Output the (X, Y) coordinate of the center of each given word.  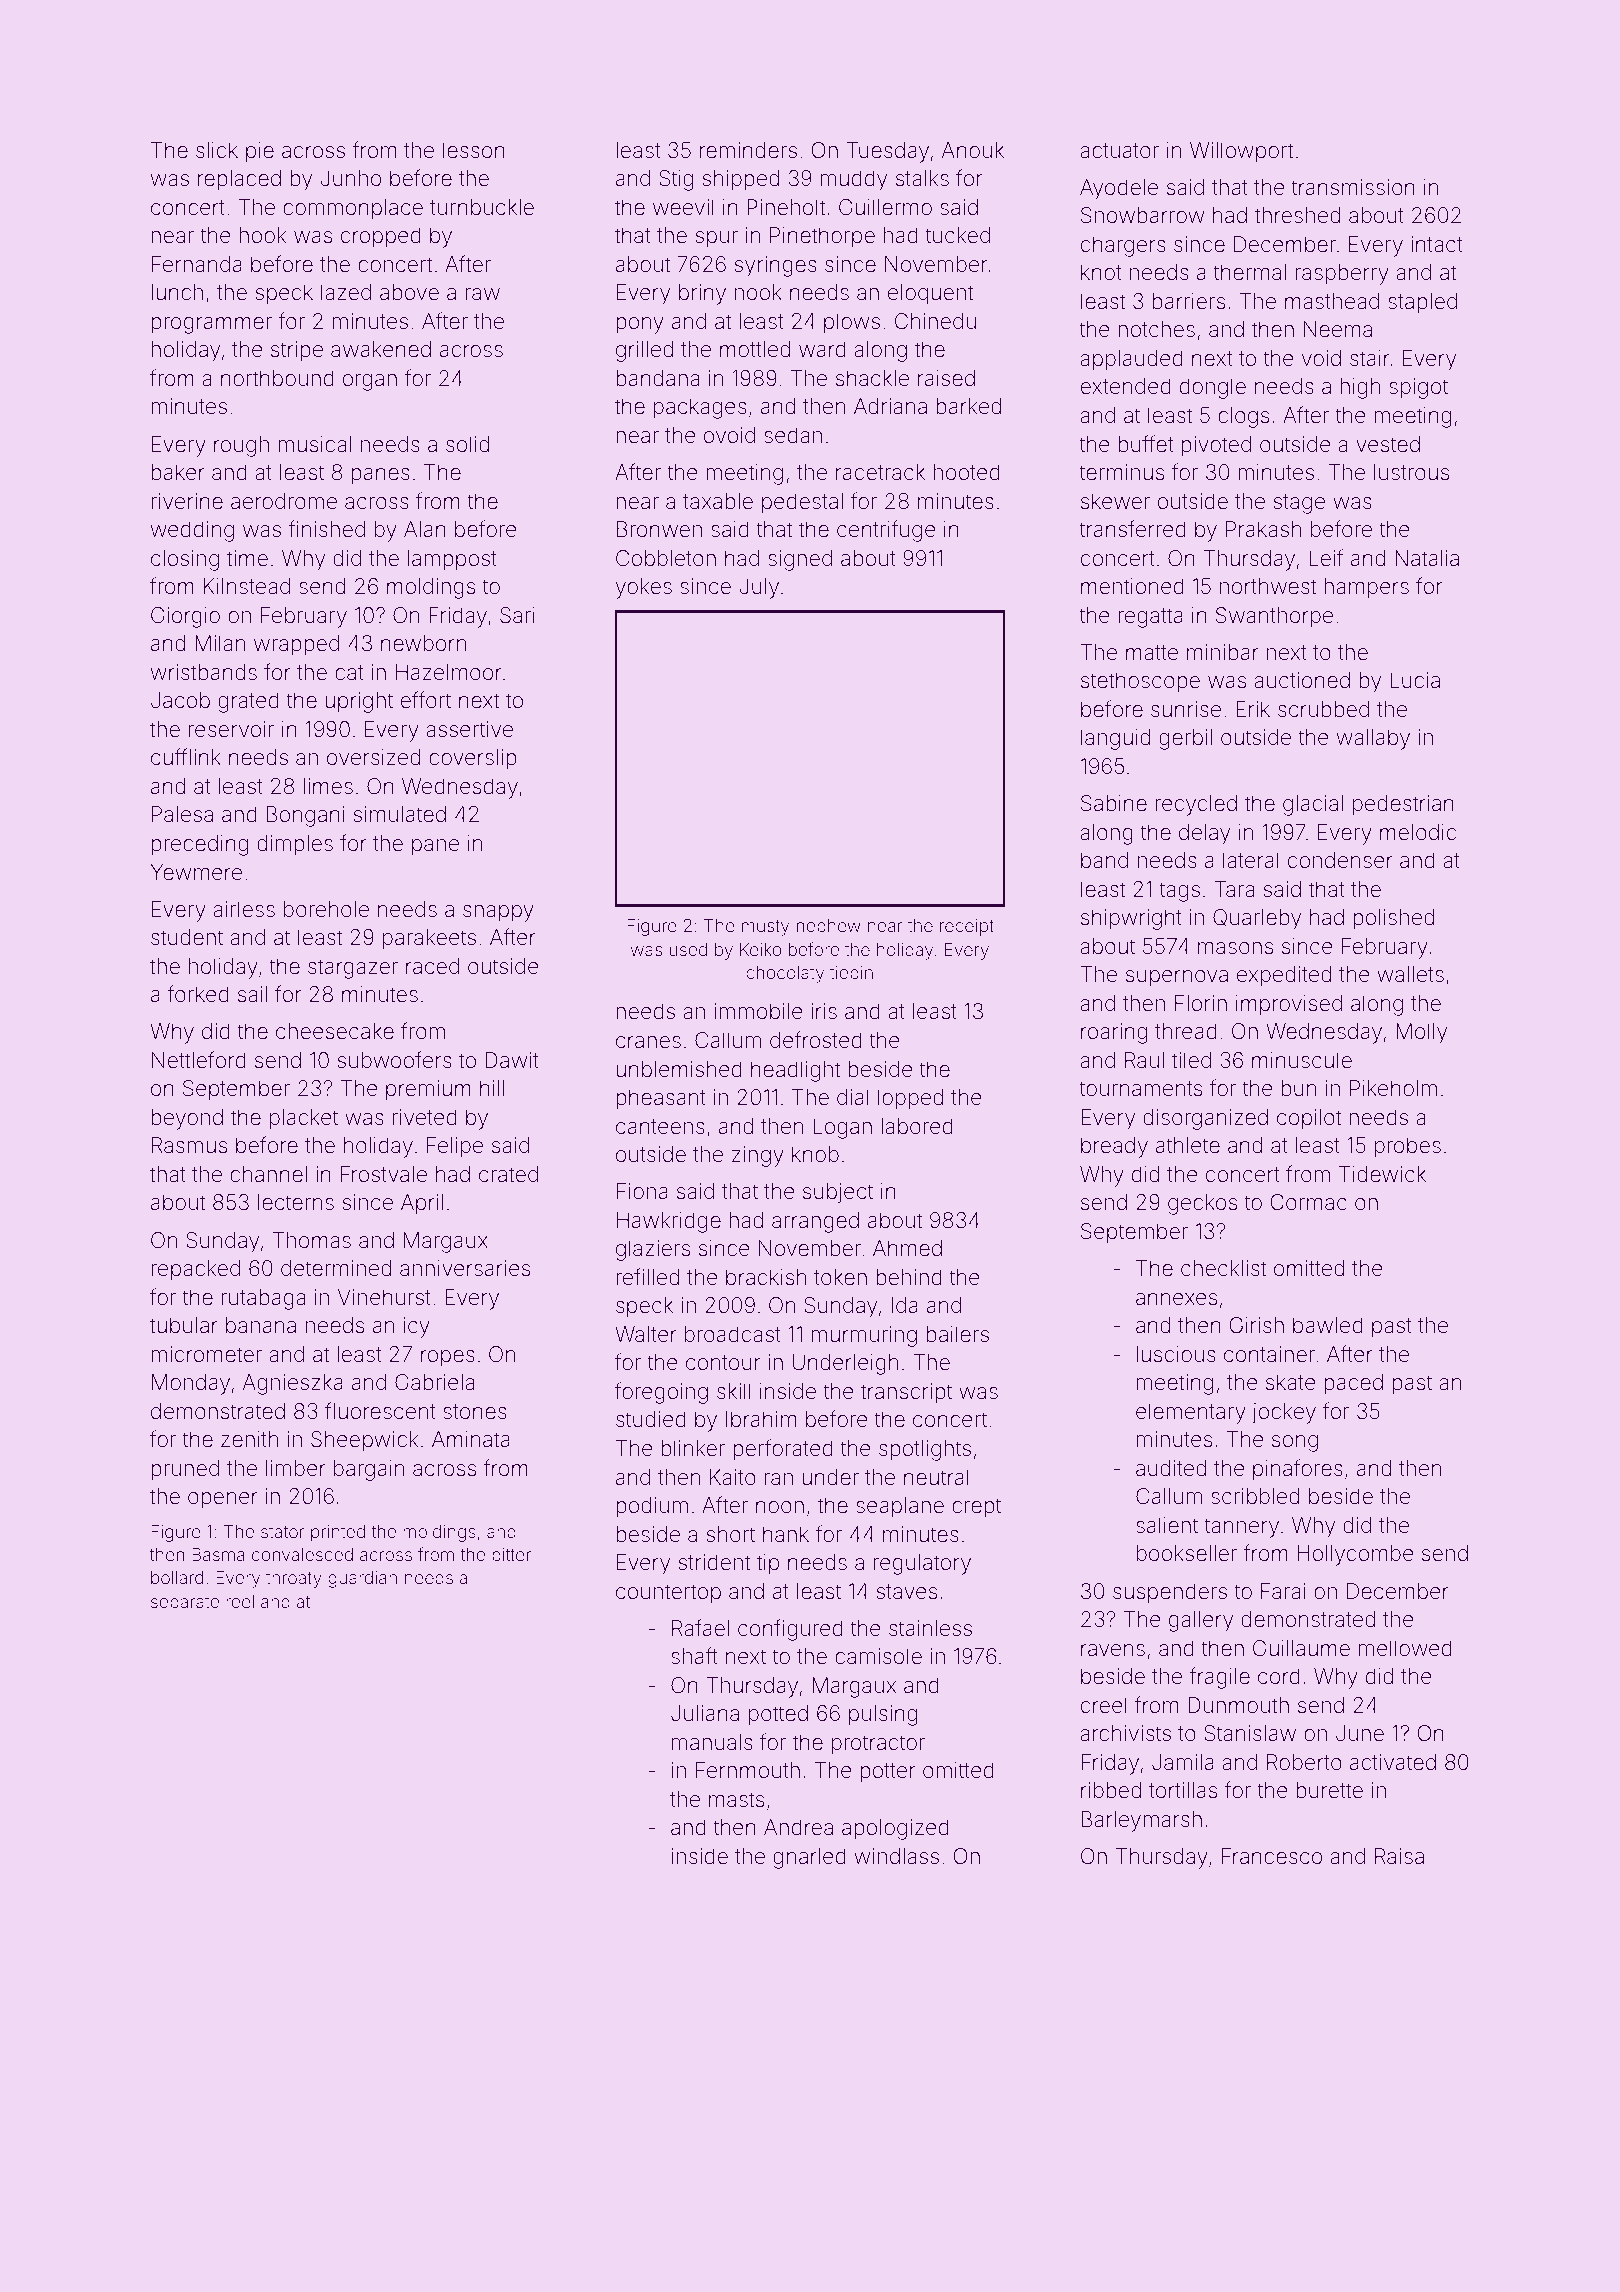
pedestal (802, 503)
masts (736, 1800)
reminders (748, 150)
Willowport (1241, 152)
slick (217, 150)
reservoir (231, 729)
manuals (712, 1742)
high (1360, 388)
